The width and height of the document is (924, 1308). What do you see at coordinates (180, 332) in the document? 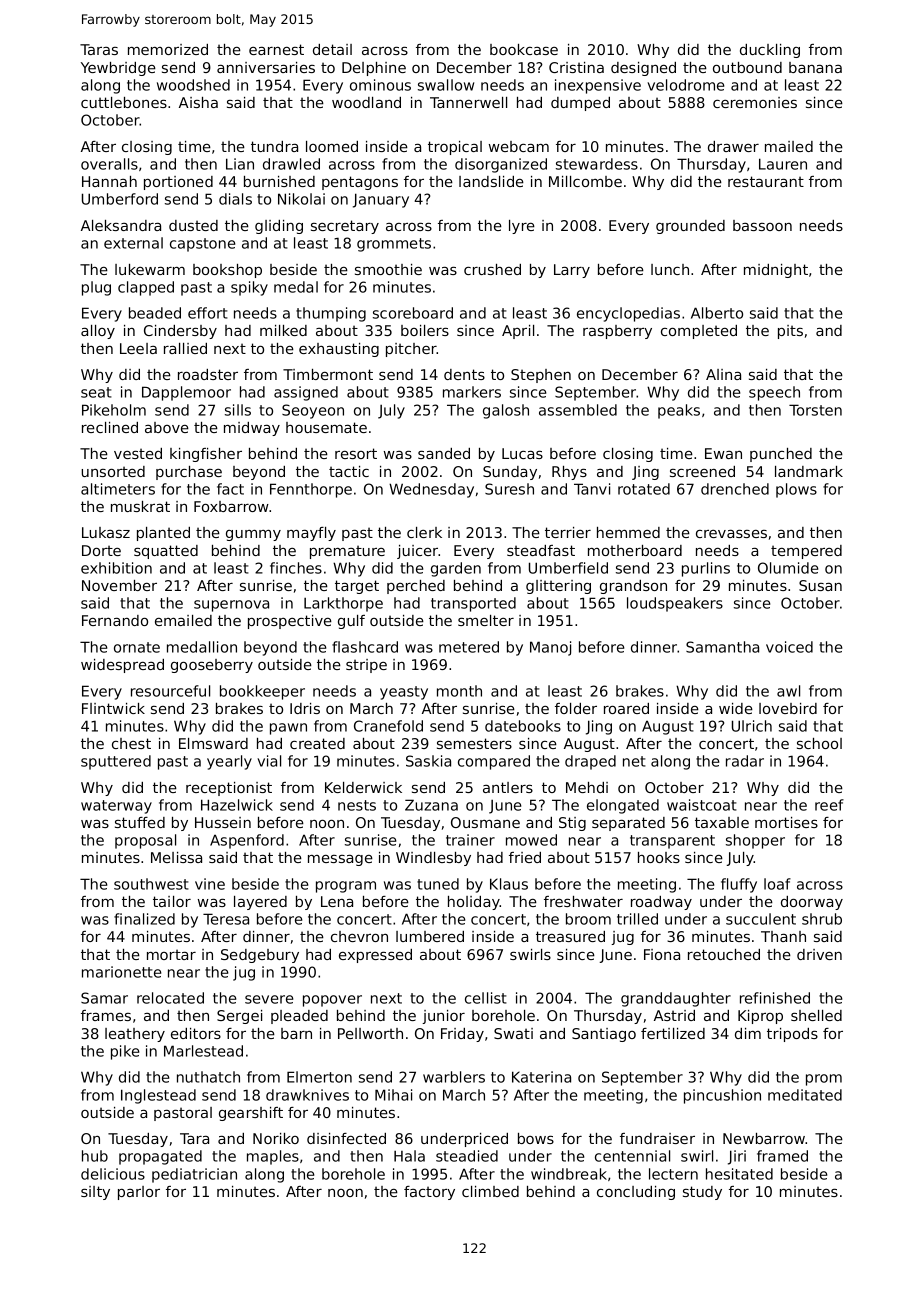
I see `Cindersby` at bounding box center [180, 332].
